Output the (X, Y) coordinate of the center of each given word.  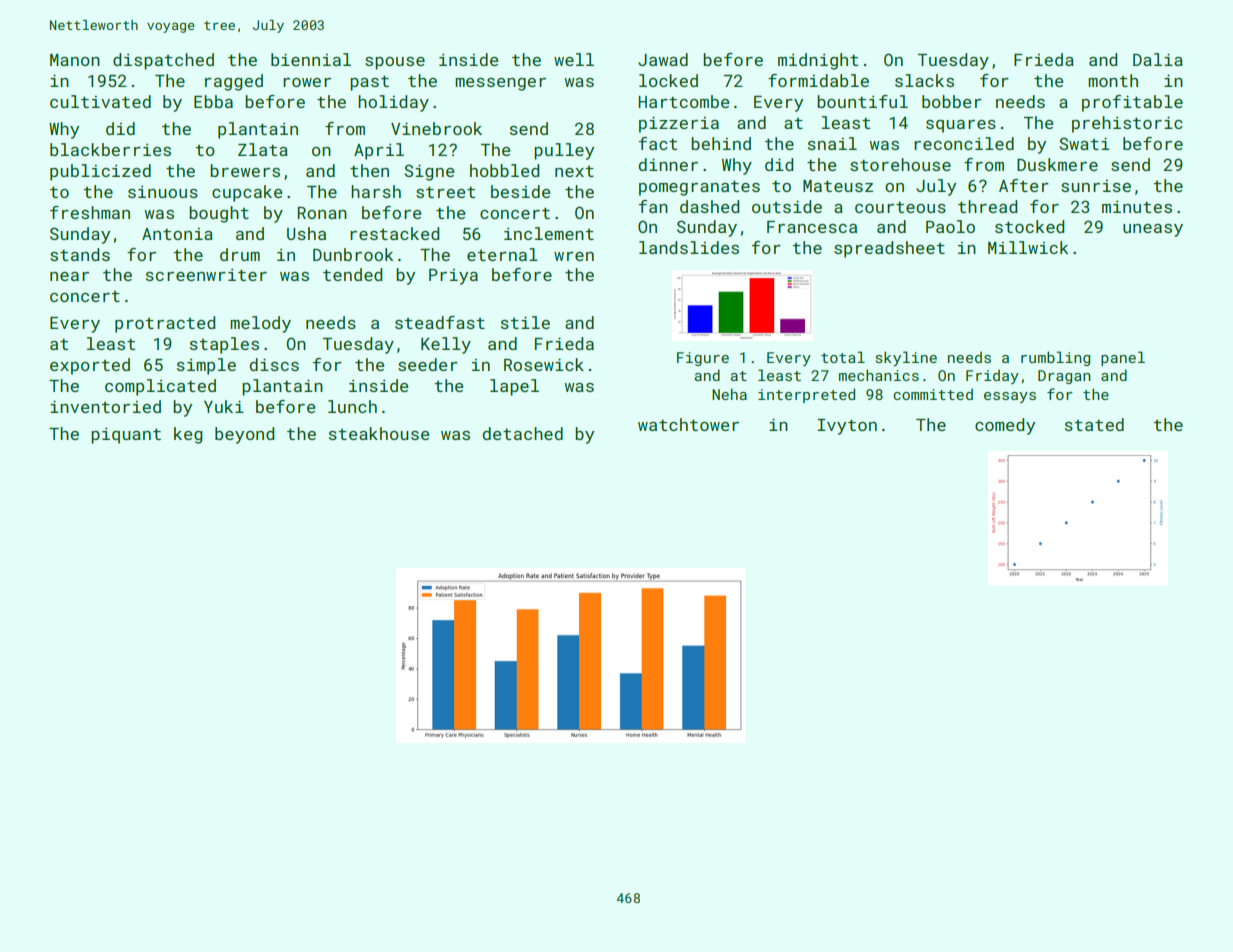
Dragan (1064, 377)
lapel (514, 387)
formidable (818, 80)
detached (522, 433)
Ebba (213, 101)
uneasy (1153, 230)
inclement (549, 233)
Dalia (1158, 59)
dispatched (163, 61)
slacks (924, 80)
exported (90, 366)
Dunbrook (353, 254)
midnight (818, 61)
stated (1094, 424)
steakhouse (379, 433)
